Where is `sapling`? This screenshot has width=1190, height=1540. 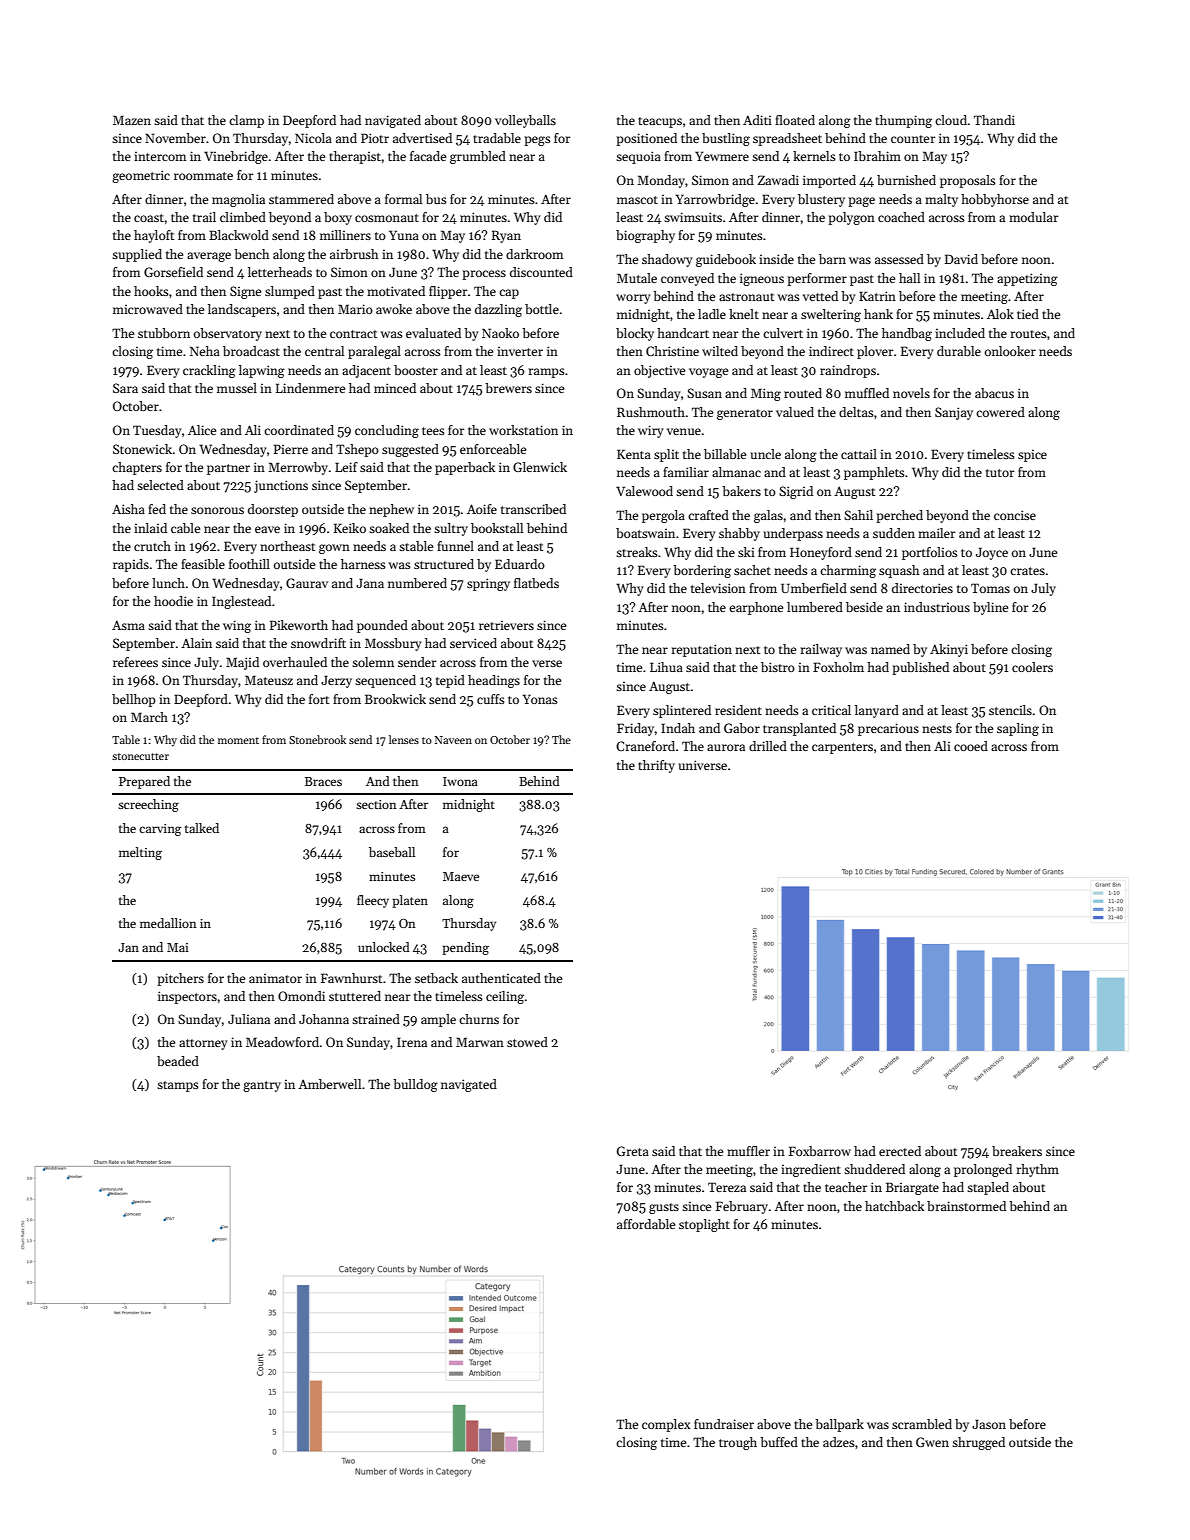 sapling is located at coordinates (1018, 729).
